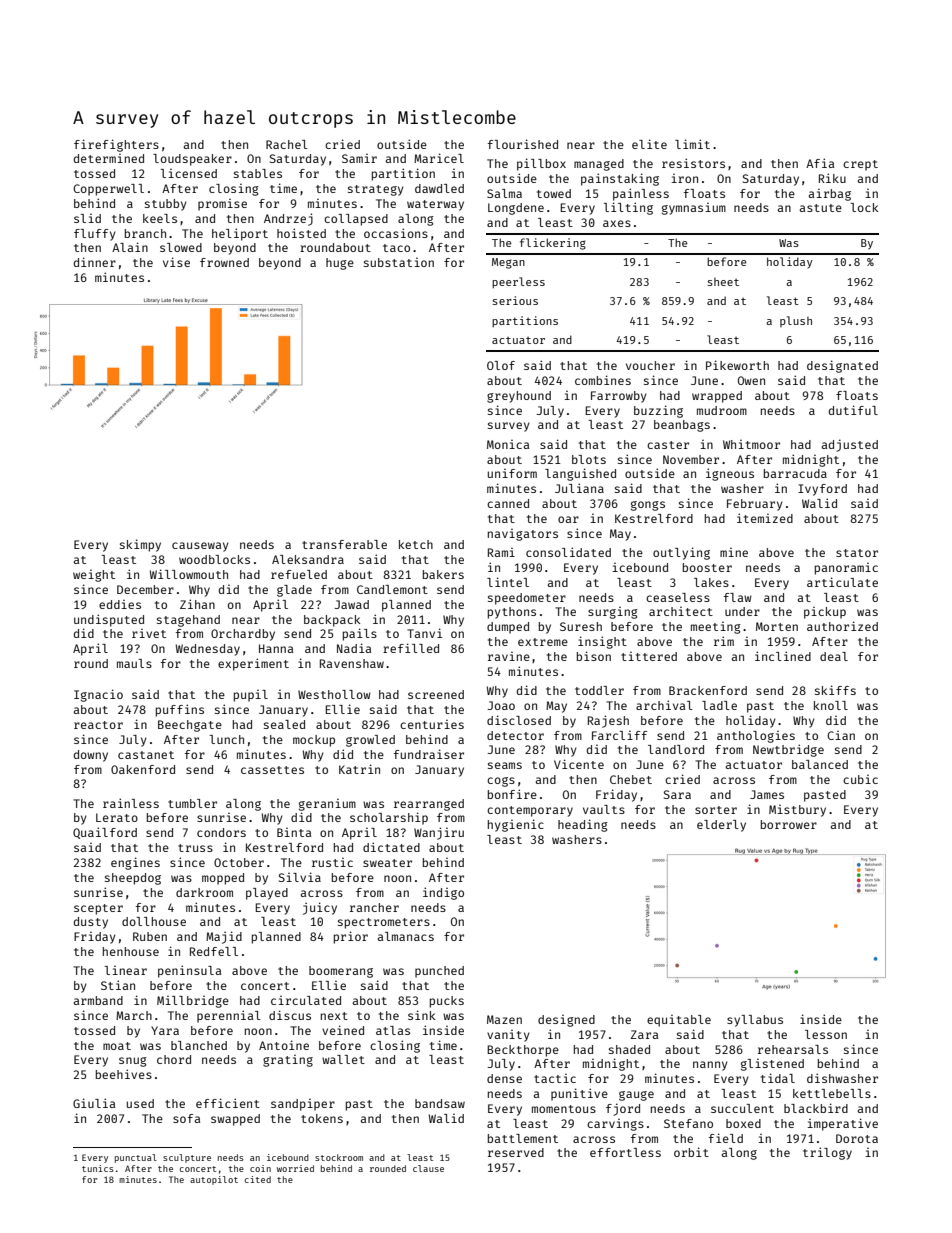  I want to click on Millbridge, so click(193, 1002).
